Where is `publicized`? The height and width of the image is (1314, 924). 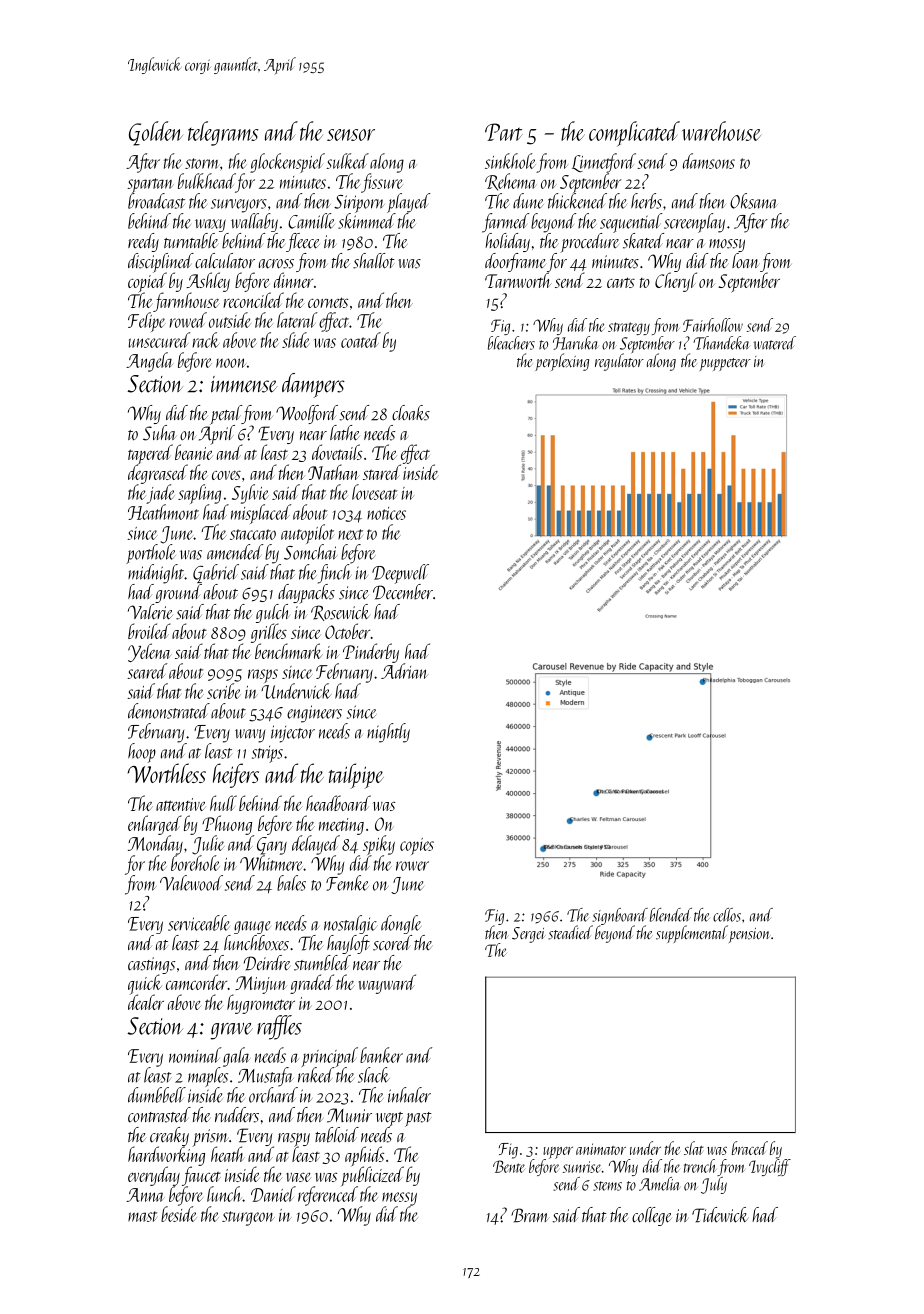 publicized is located at coordinates (372, 1177).
